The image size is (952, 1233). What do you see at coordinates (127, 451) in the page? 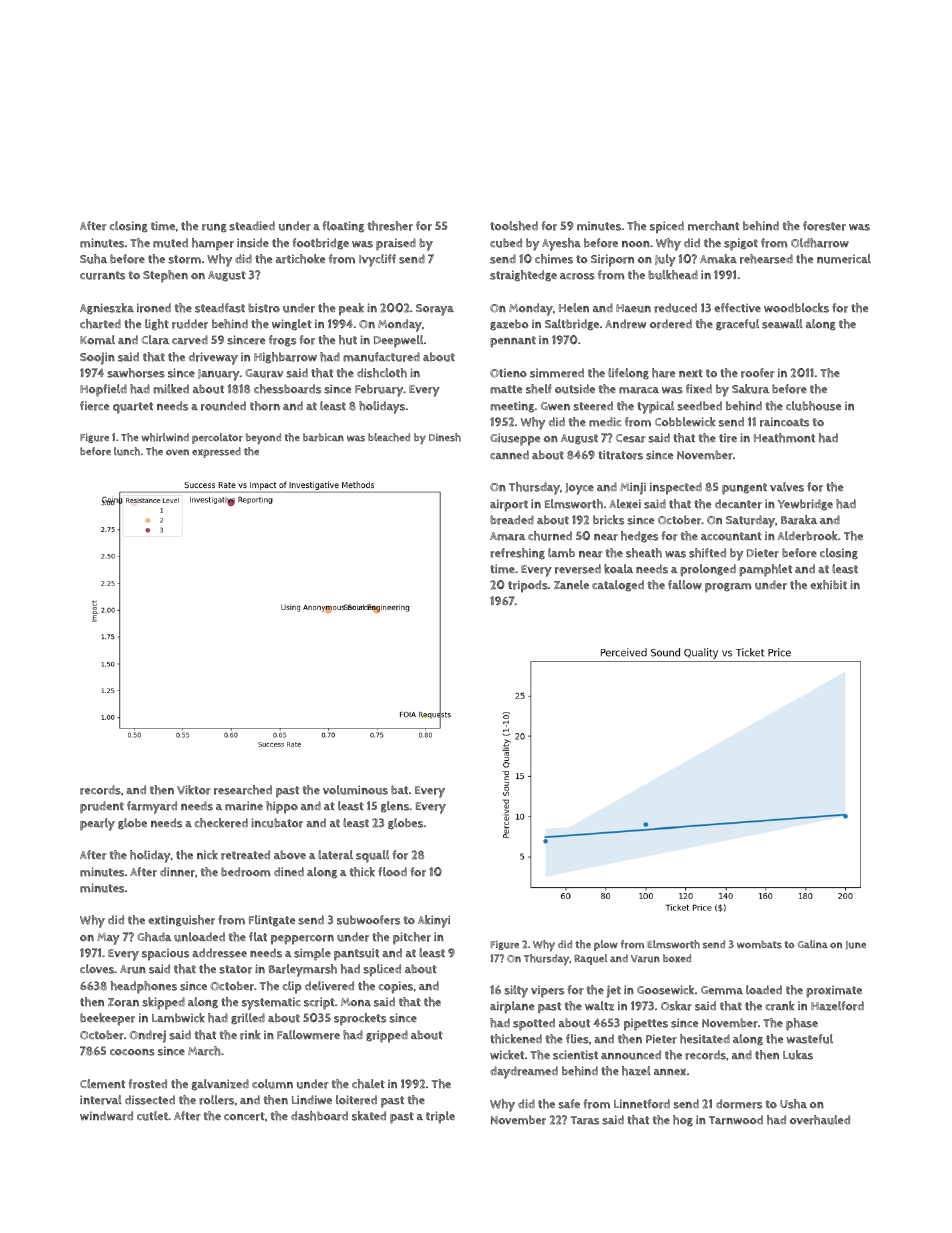
I see `lunch` at bounding box center [127, 451].
